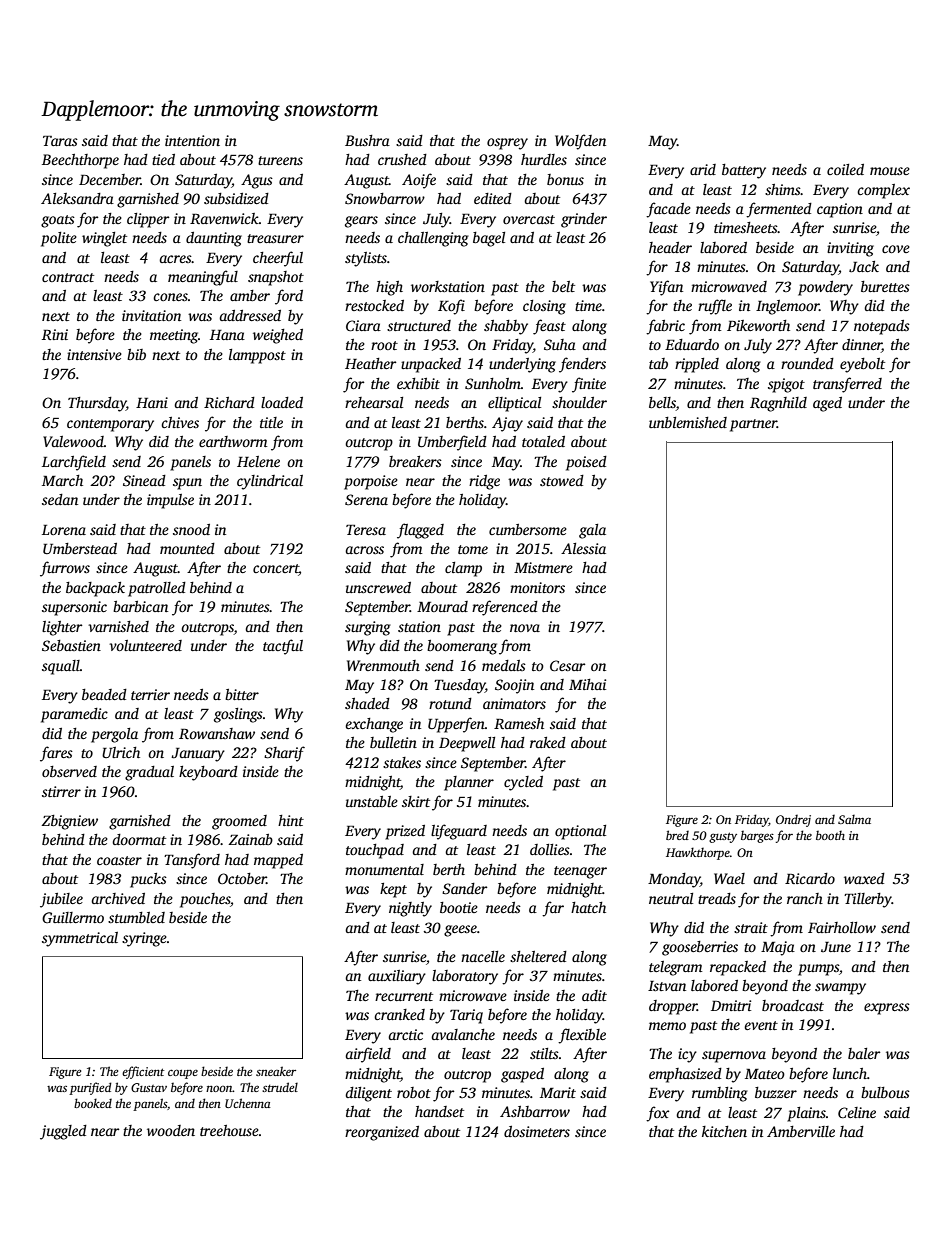 Image resolution: width=952 pixels, height=1233 pixels. Describe the element at coordinates (150, 694) in the image. I see `terrier` at that location.
